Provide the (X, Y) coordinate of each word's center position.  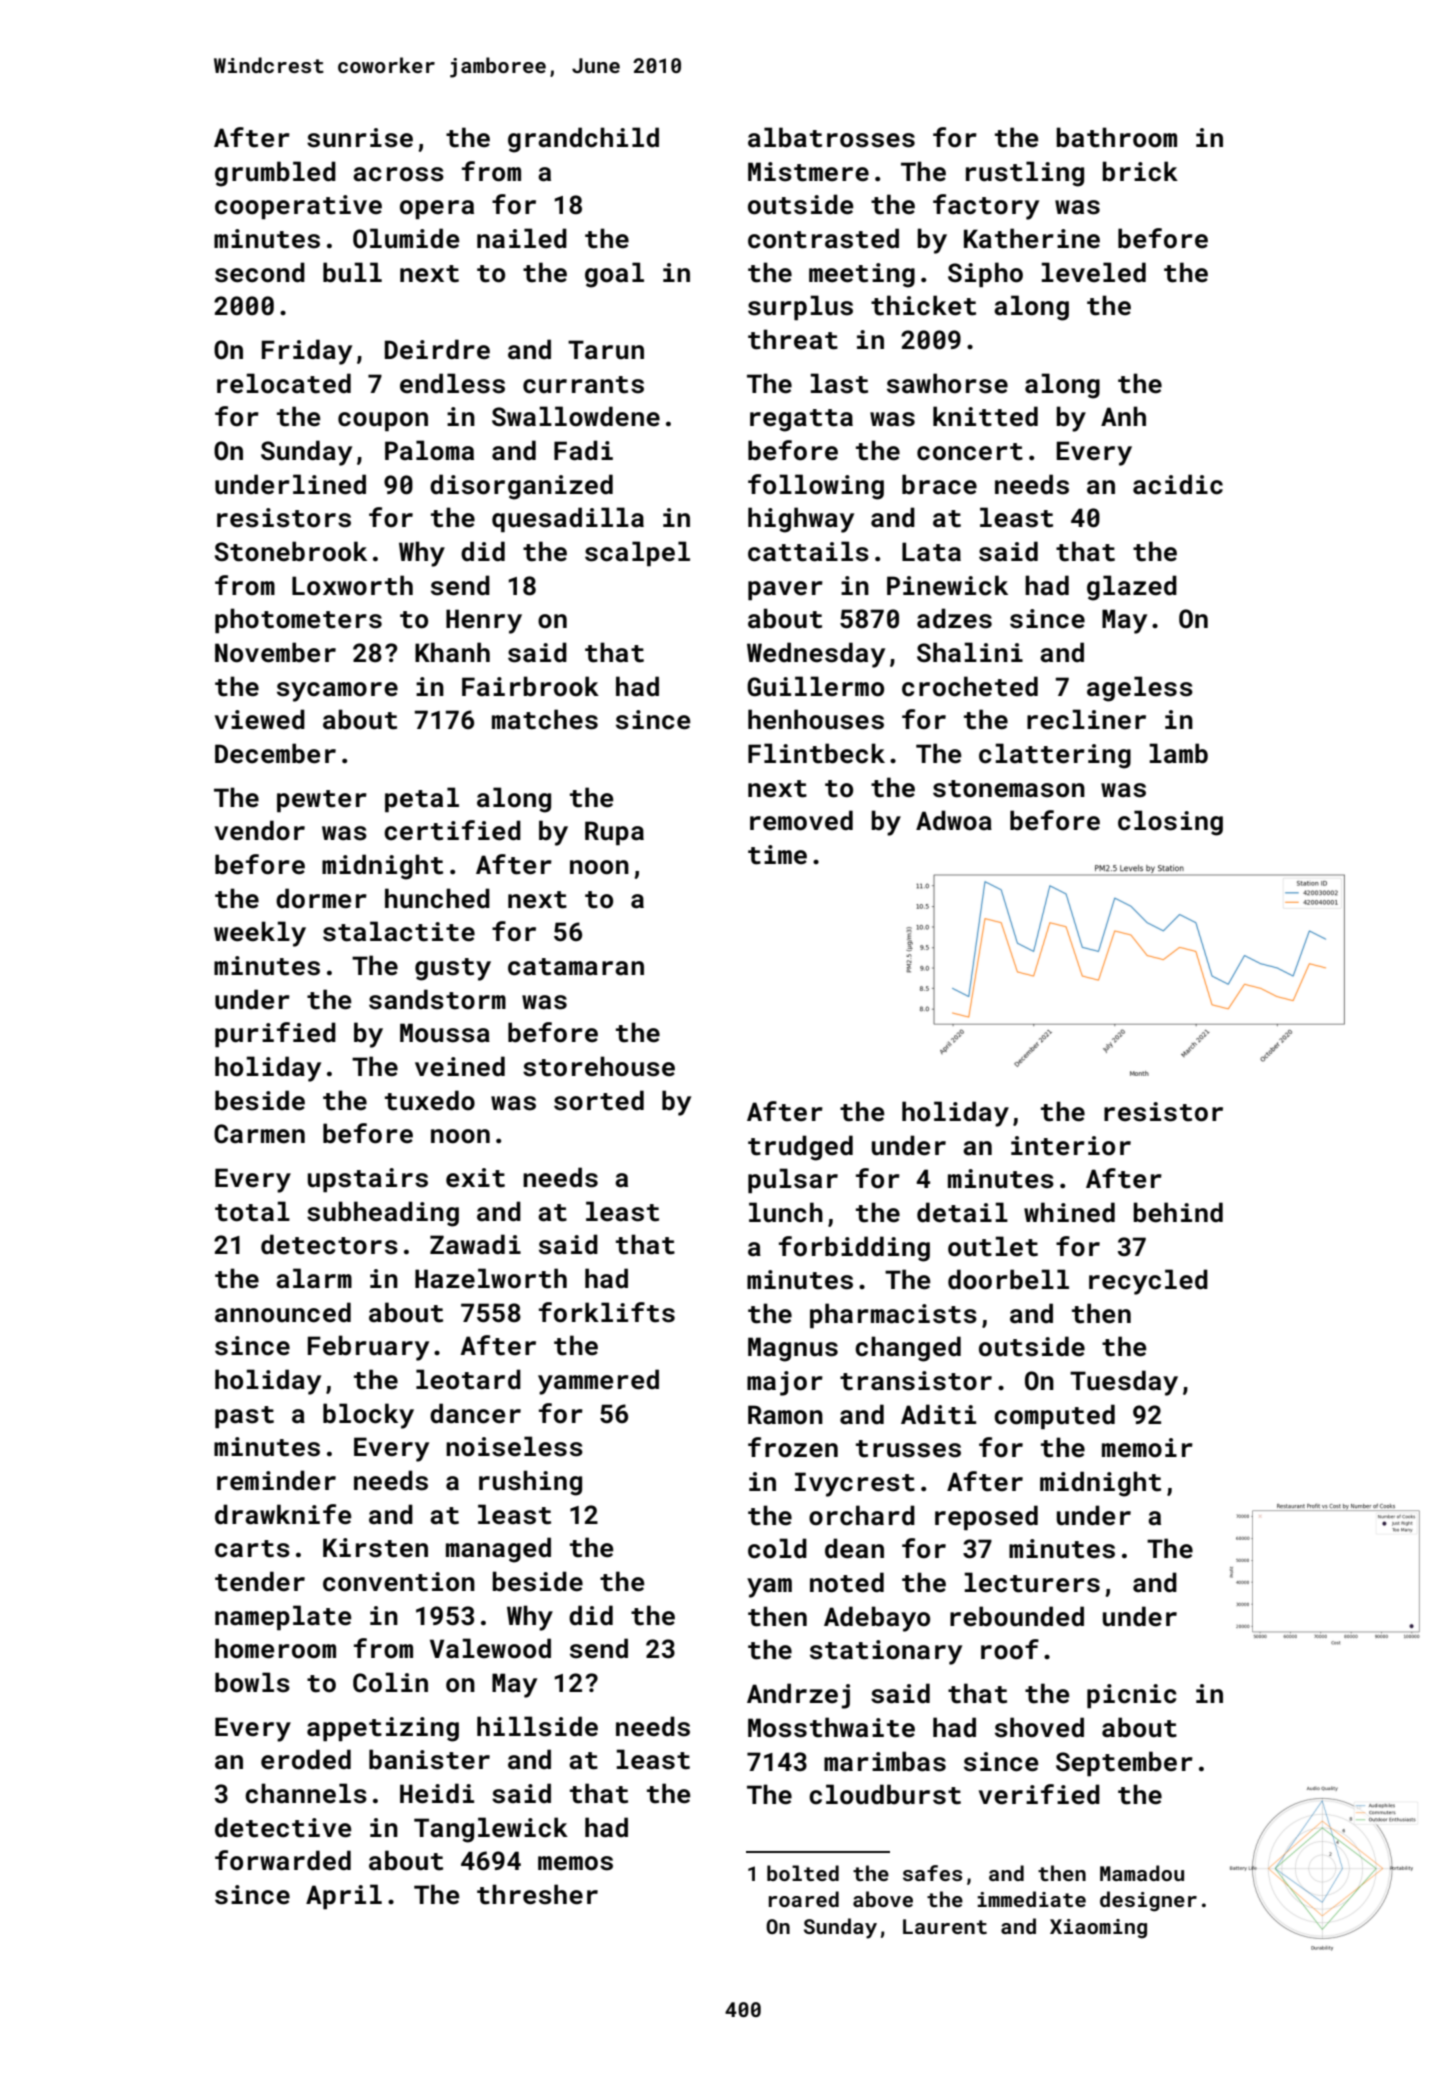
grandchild (583, 140)
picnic (1132, 1696)
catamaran (576, 967)
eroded (306, 1759)
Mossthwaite (831, 1727)
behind (1178, 1212)
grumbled (275, 174)
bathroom (1116, 137)
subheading (383, 1214)
